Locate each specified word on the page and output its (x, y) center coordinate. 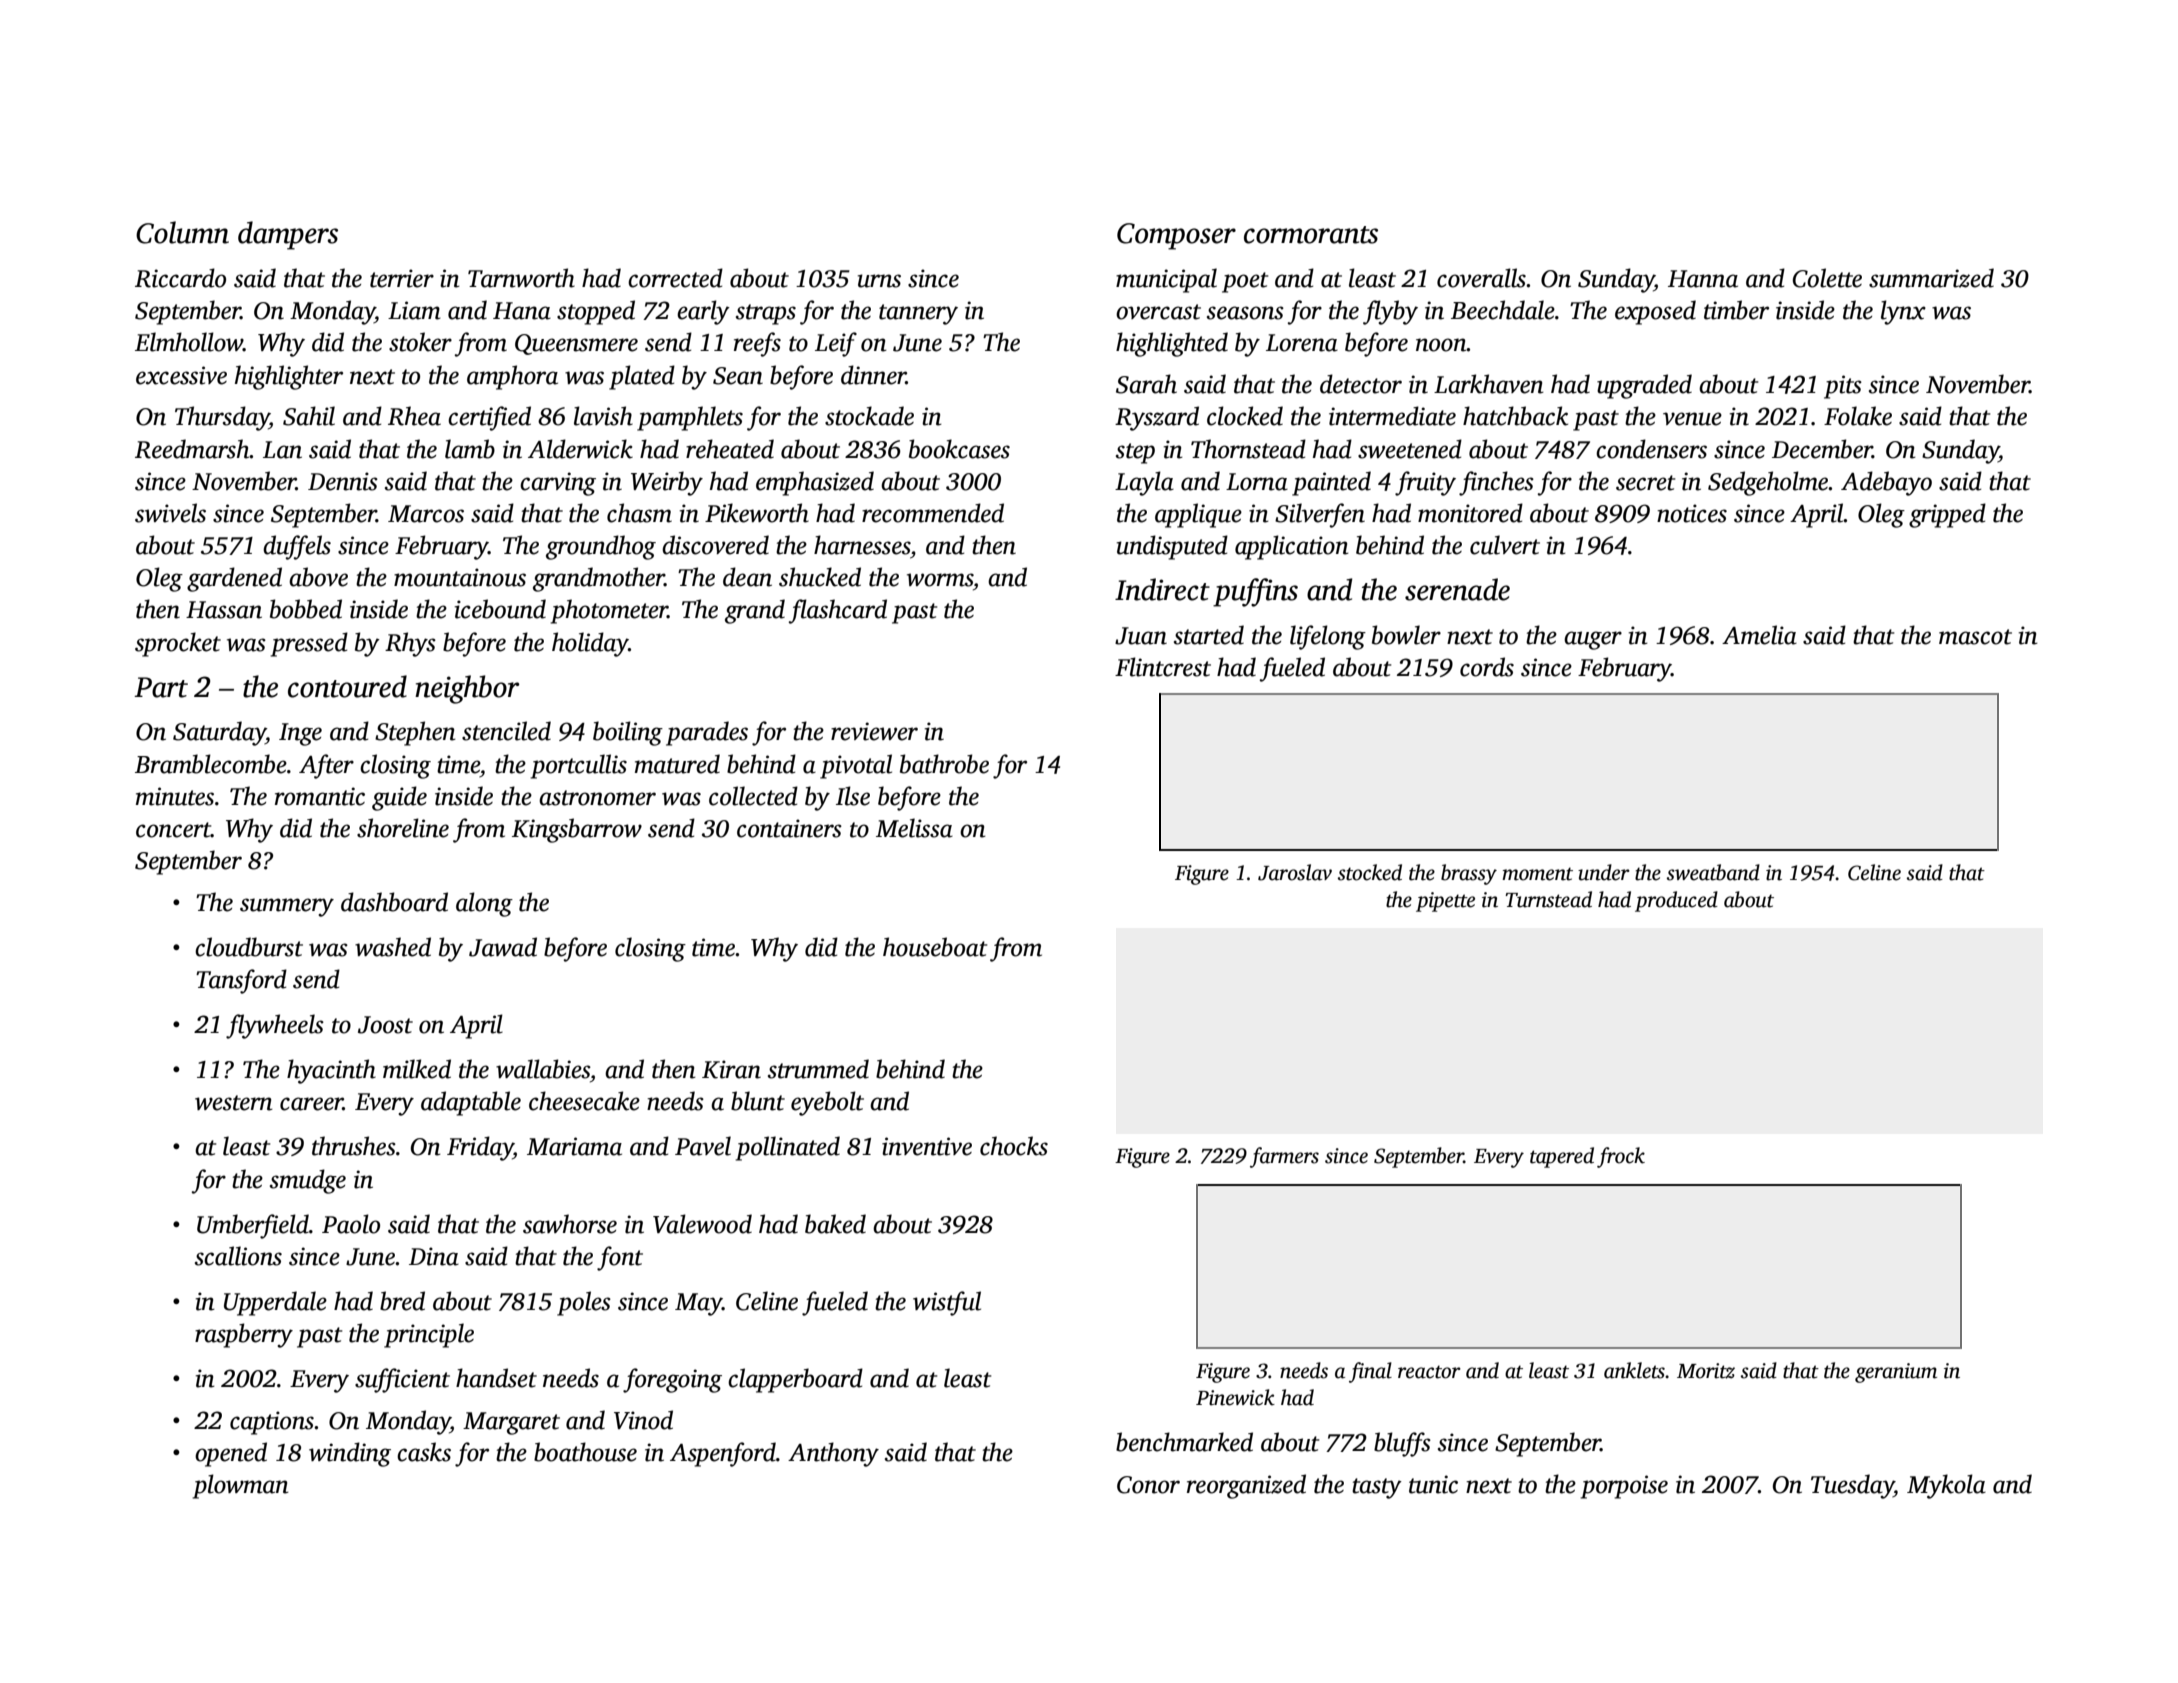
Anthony (833, 1454)
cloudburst (249, 947)
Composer (1176, 236)
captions (272, 1423)
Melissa (914, 828)
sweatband (1713, 872)
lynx (1903, 312)
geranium (1896, 1373)
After (326, 766)
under (1604, 872)
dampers (288, 235)
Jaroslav (1295, 872)
